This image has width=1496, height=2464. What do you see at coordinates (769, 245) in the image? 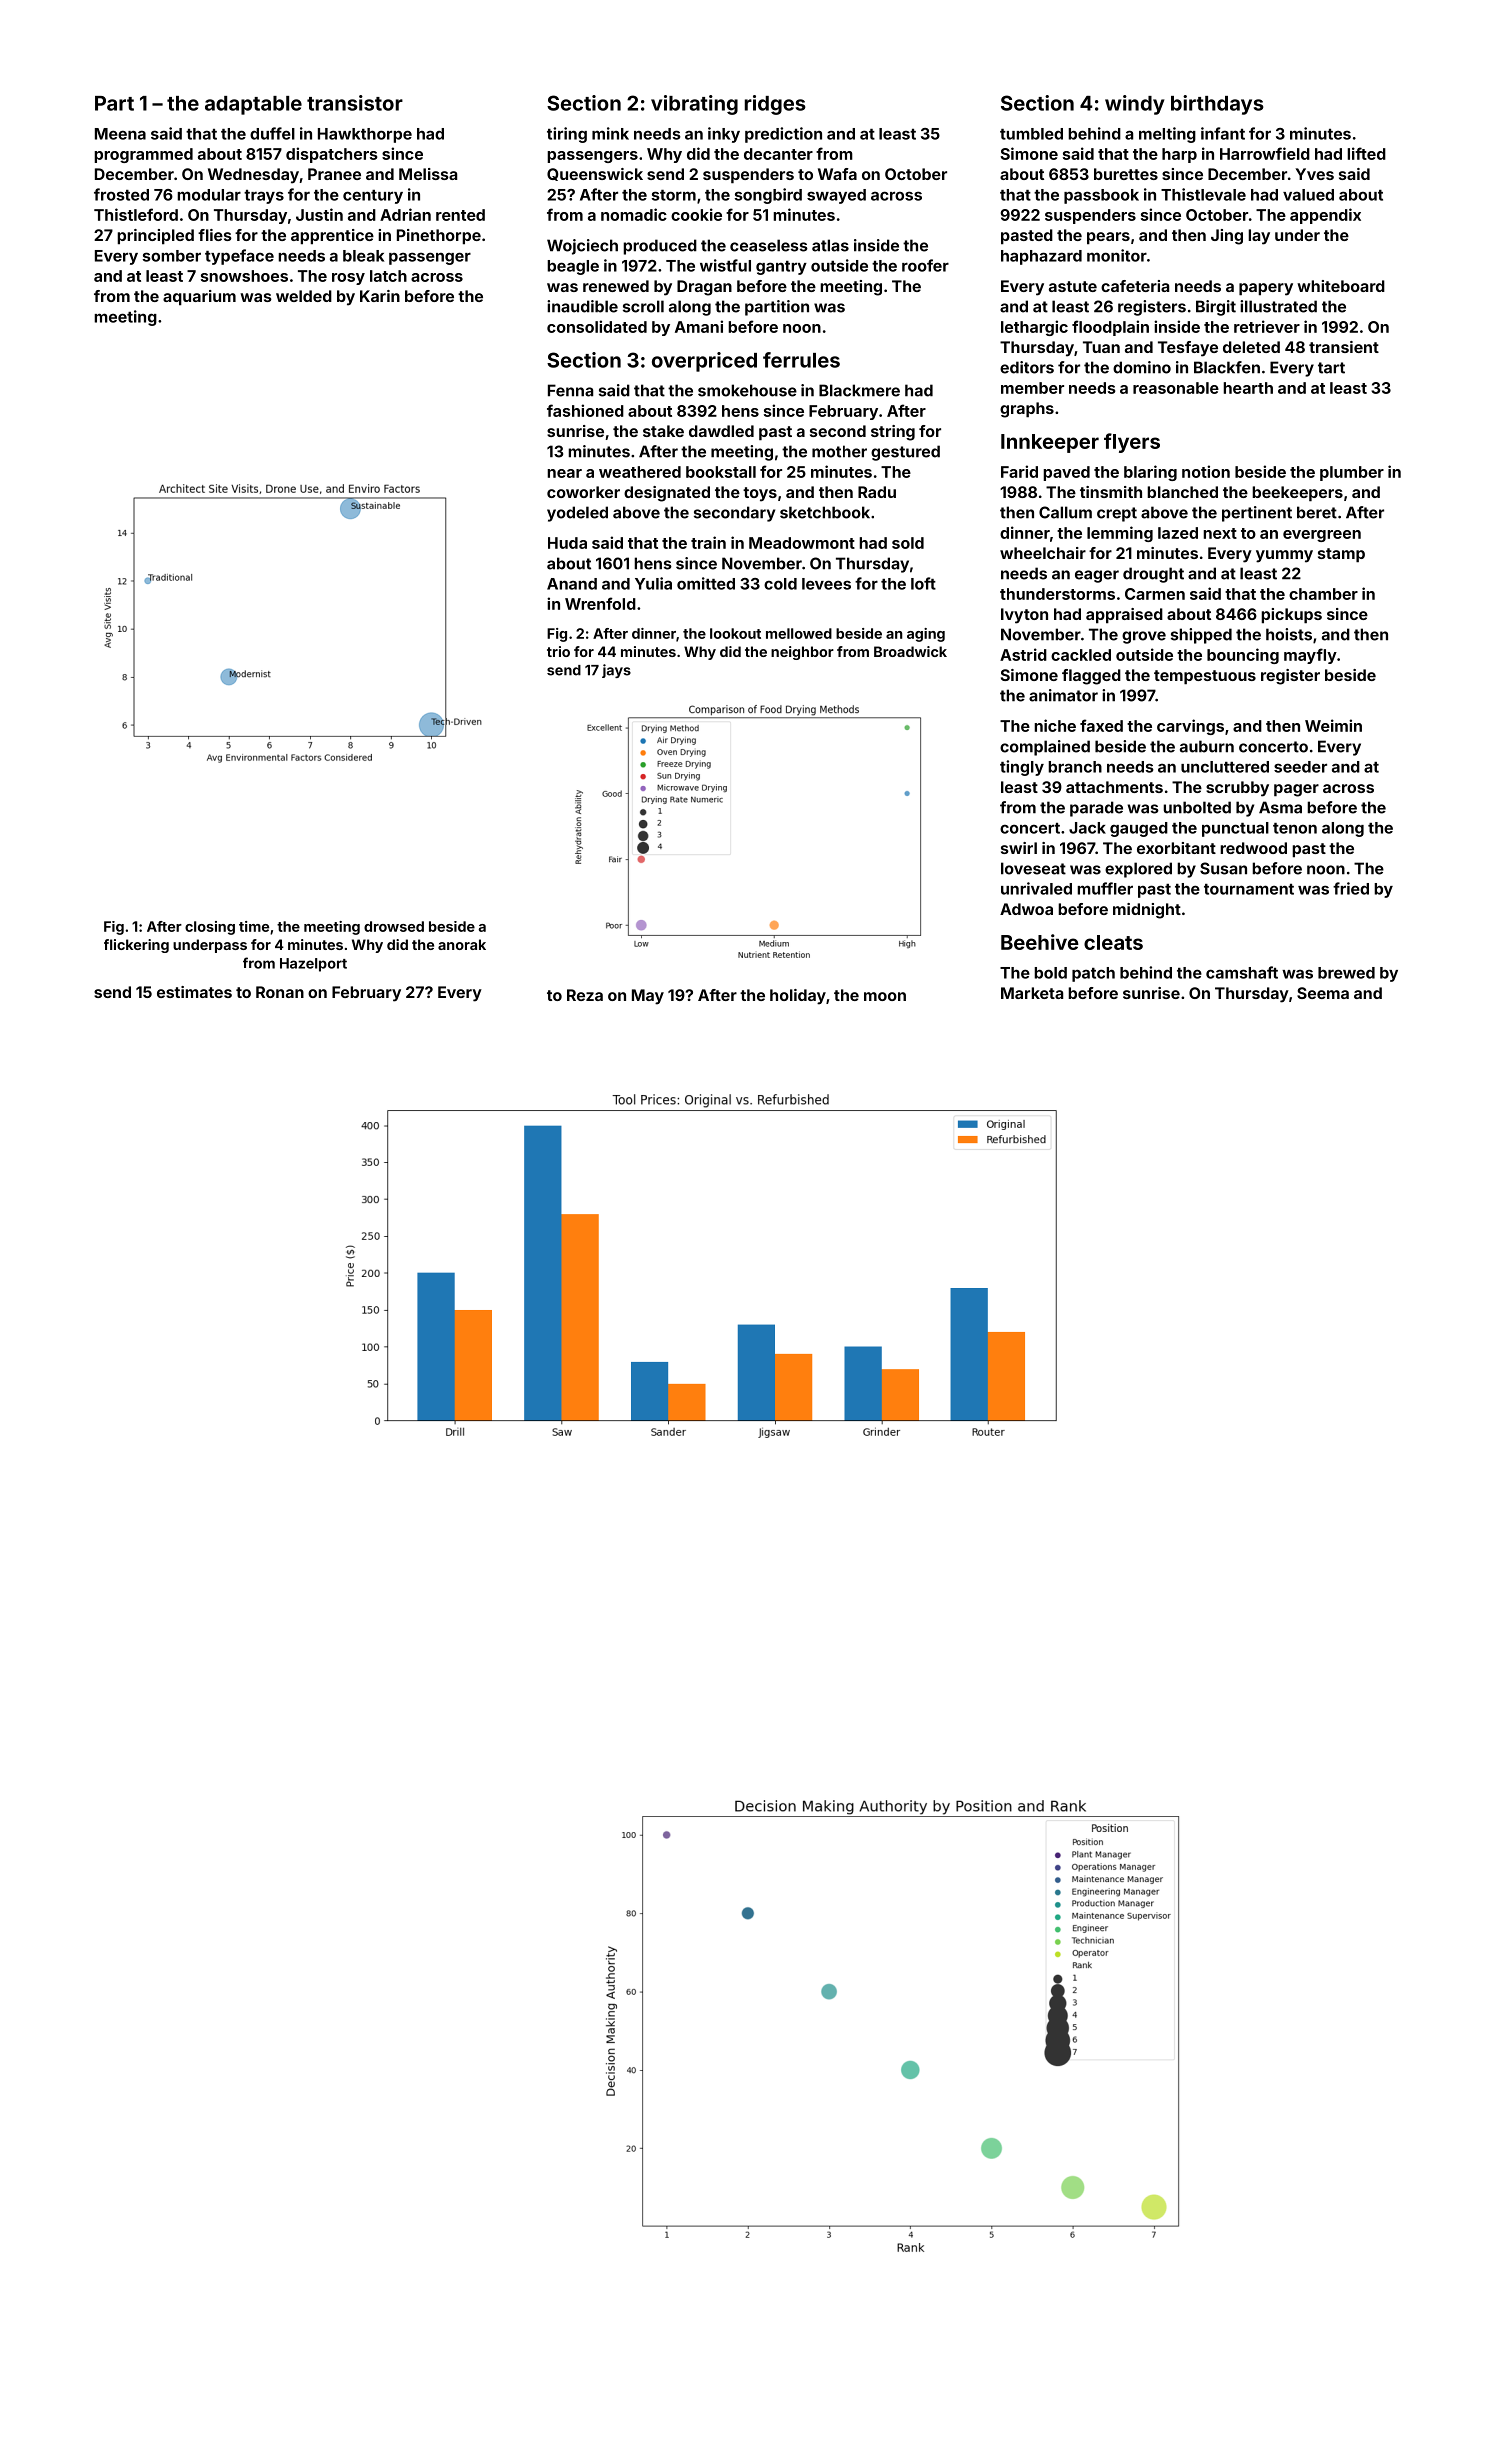
I see `ceaseless` at bounding box center [769, 245].
